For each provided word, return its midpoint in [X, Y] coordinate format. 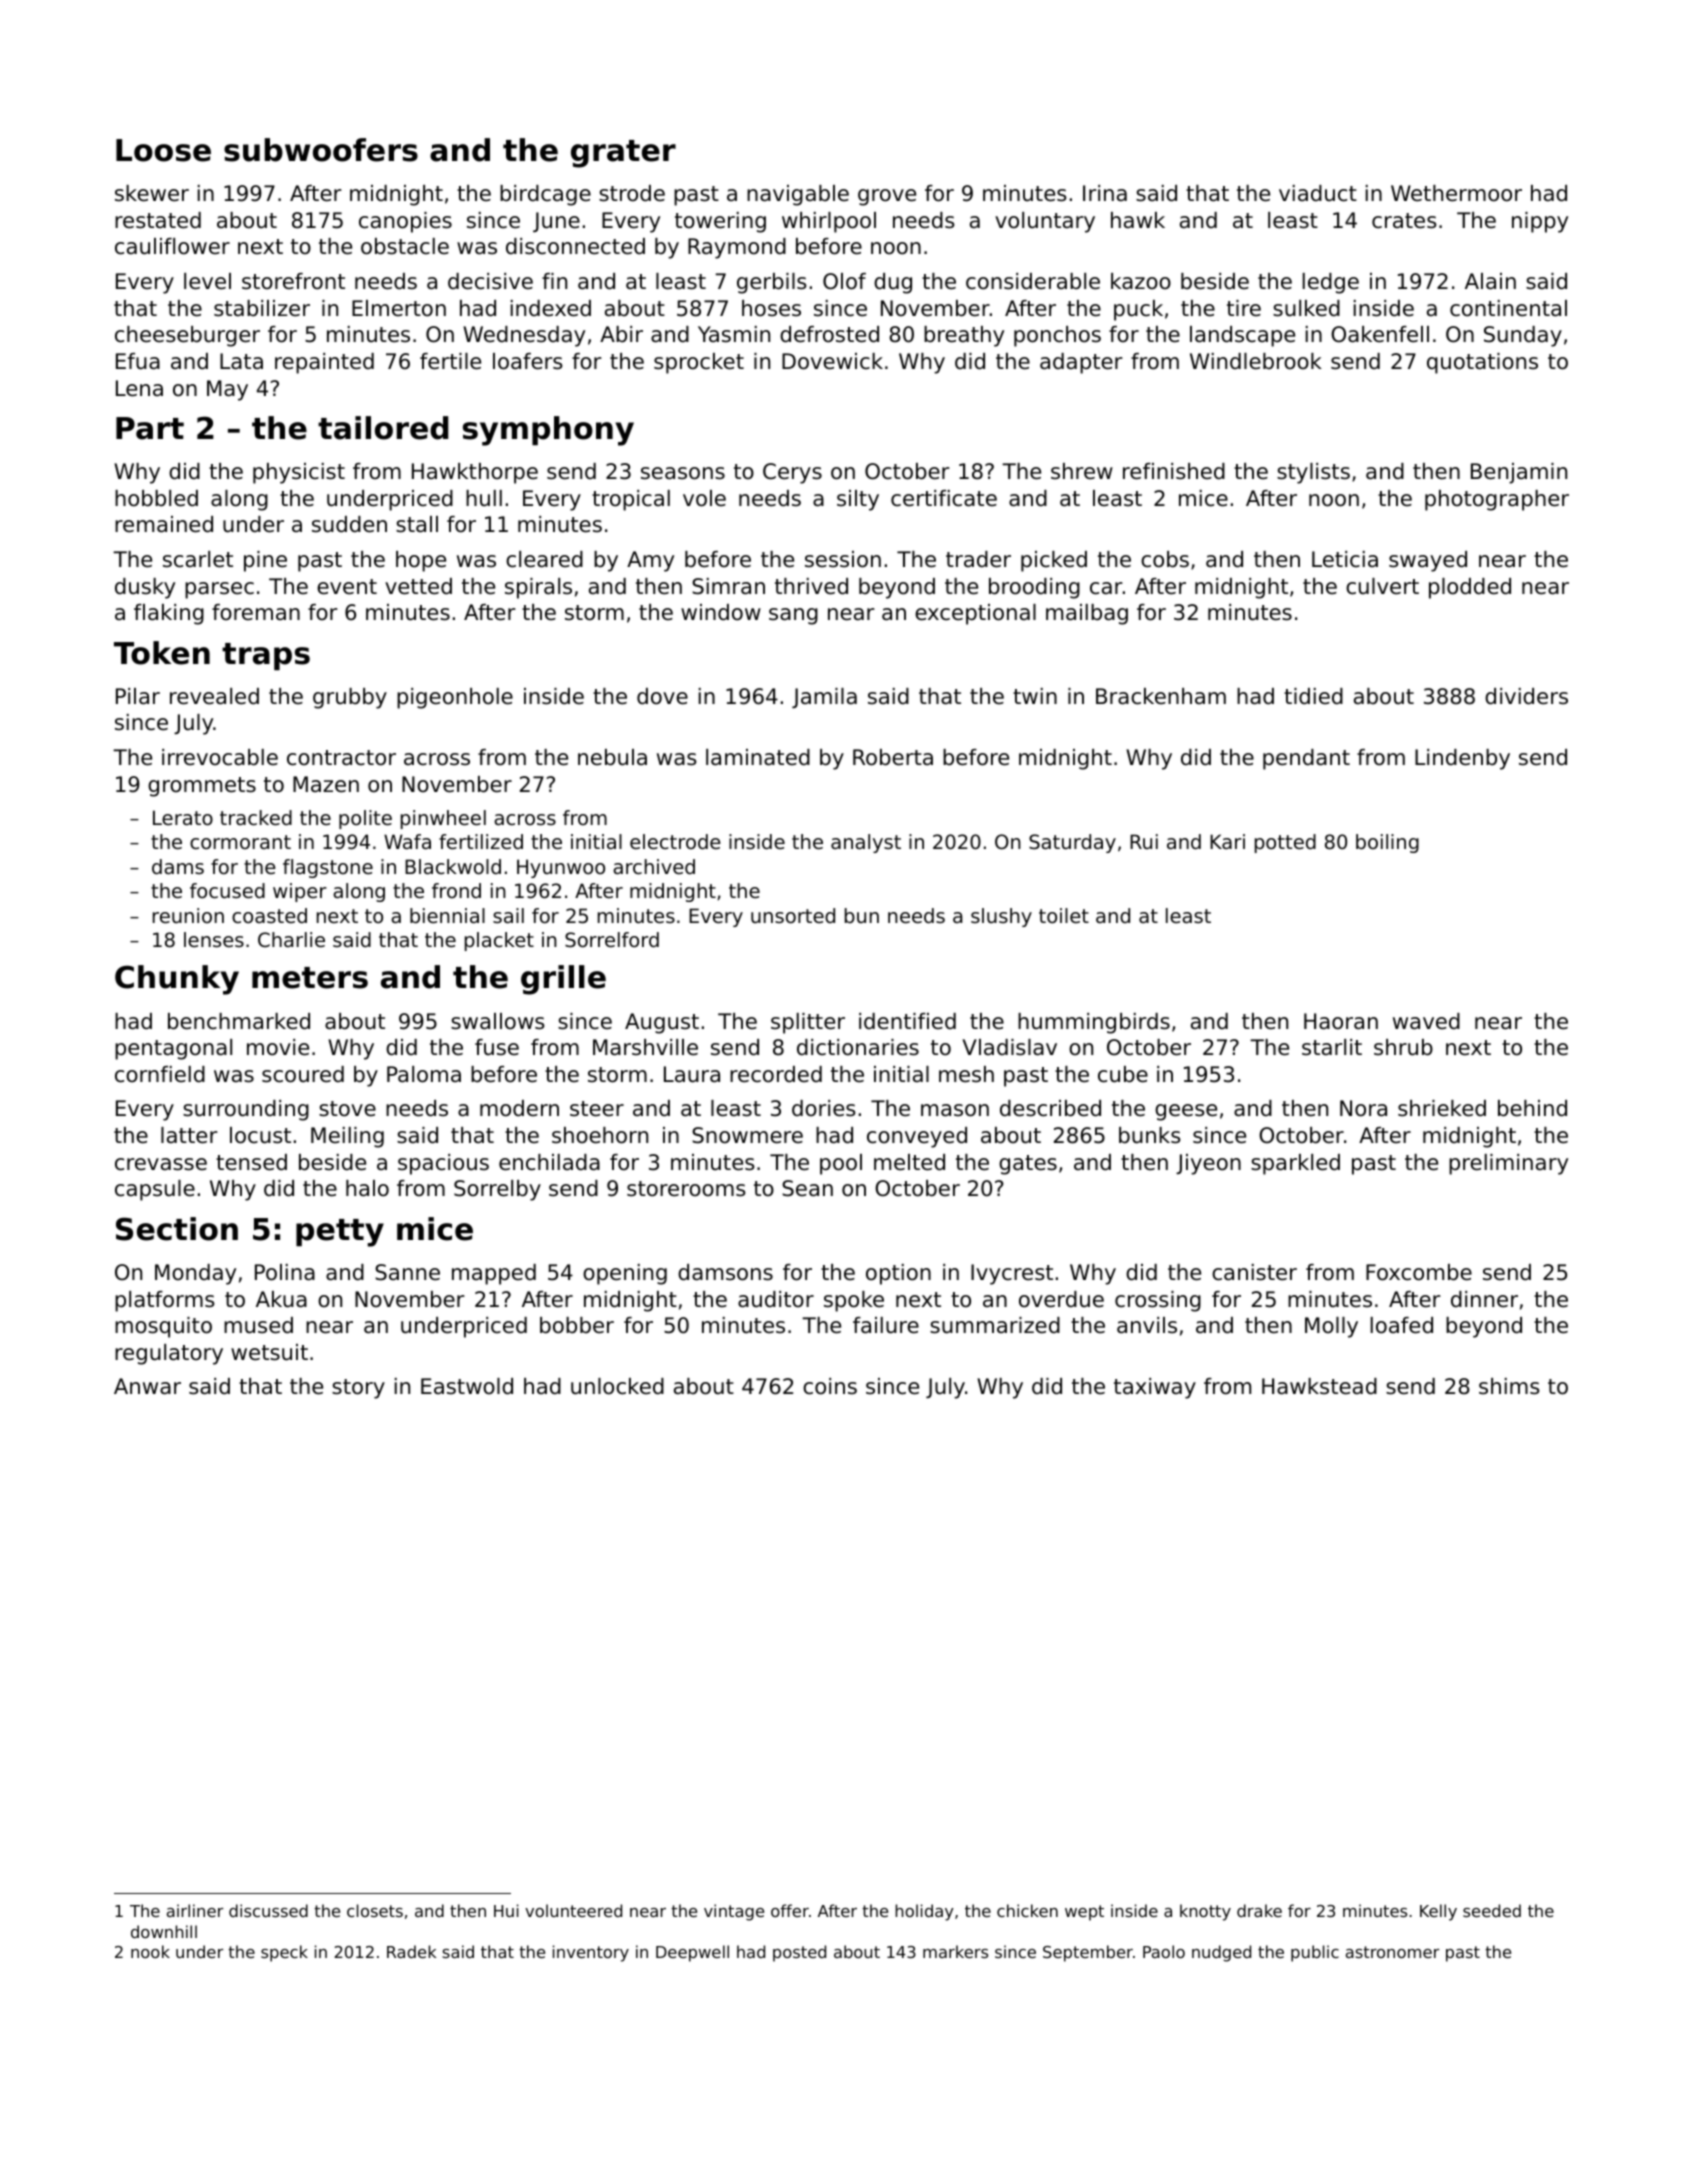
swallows [498, 1021]
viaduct [1318, 193]
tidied [1313, 696]
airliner [195, 1910]
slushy [1001, 917]
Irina [1105, 193]
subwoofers [321, 150]
